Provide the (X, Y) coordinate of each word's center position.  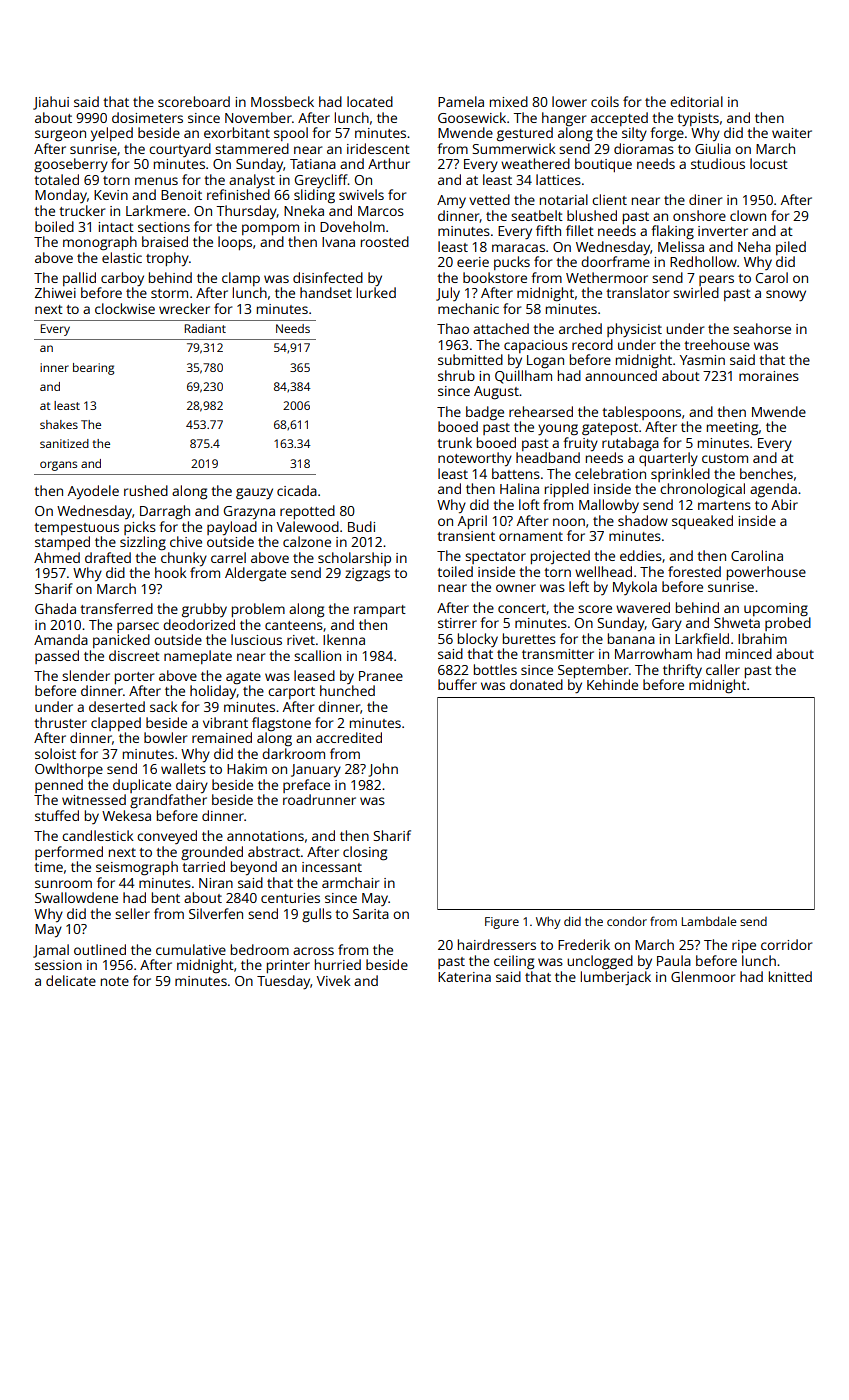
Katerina (464, 977)
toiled (455, 571)
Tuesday (283, 982)
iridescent (378, 148)
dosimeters (147, 117)
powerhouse (766, 573)
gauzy (254, 494)
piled (791, 248)
